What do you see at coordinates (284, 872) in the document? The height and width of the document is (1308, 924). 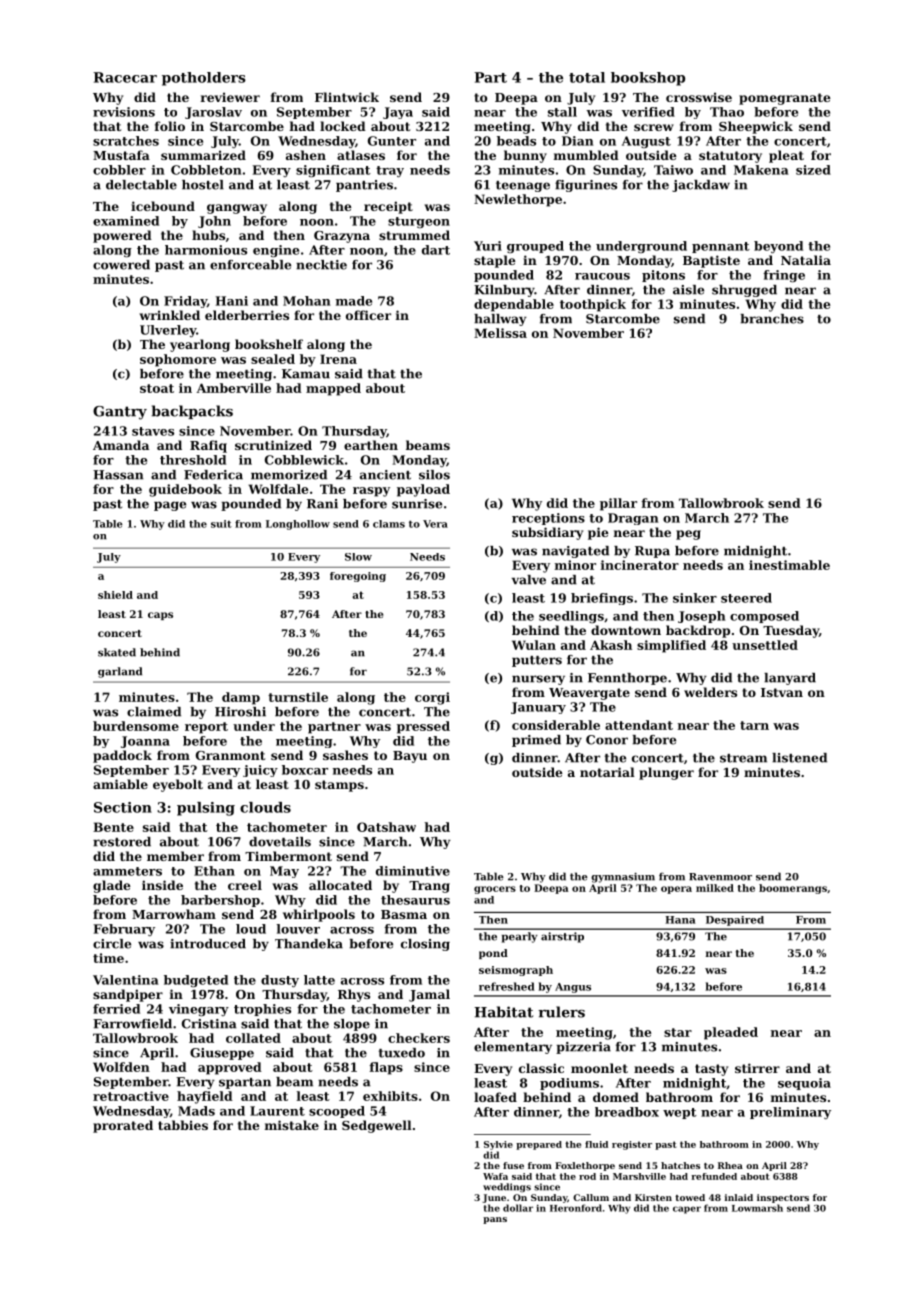 I see `May` at bounding box center [284, 872].
